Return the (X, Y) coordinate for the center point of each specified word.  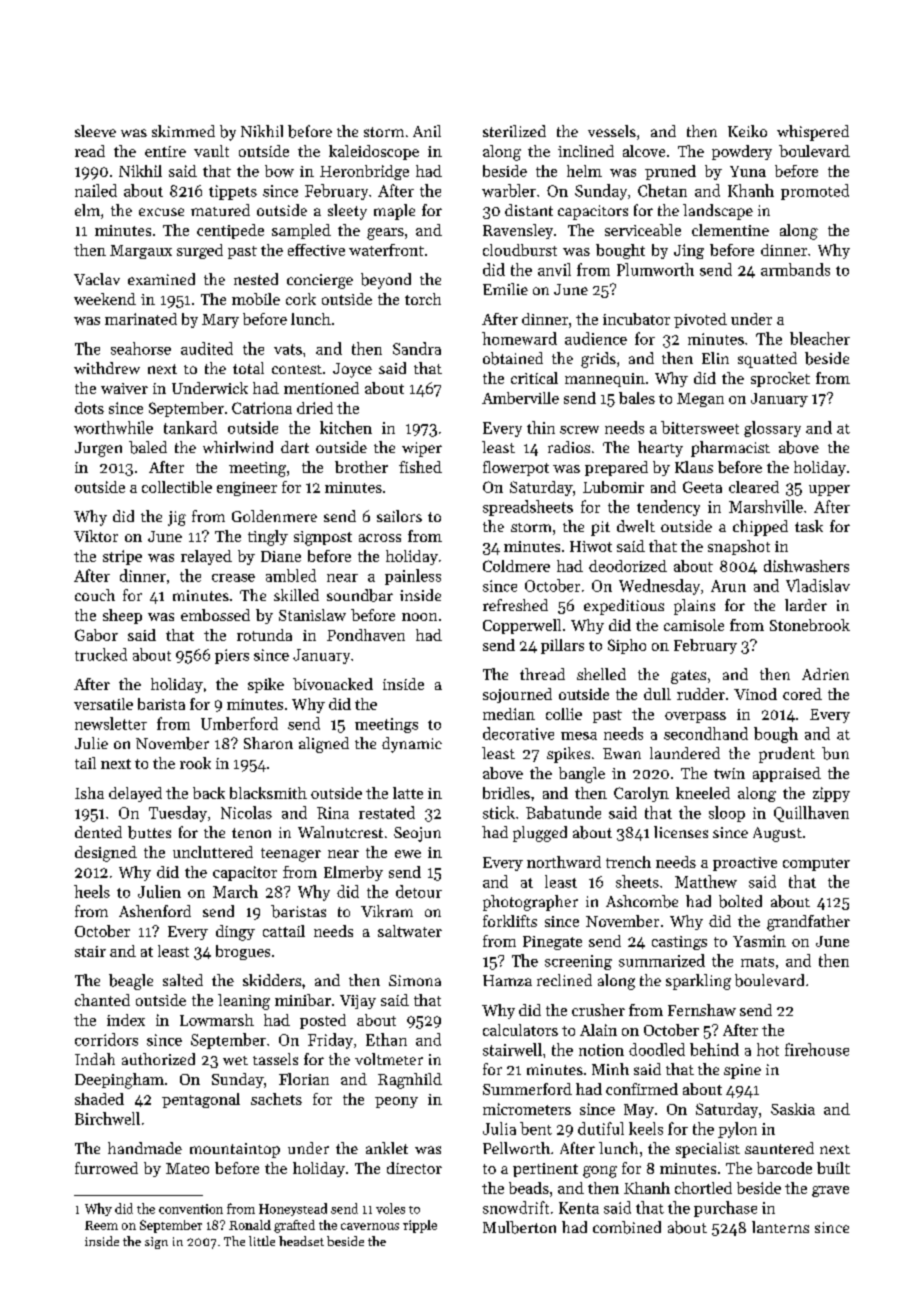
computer (816, 864)
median (509, 714)
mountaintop (235, 1150)
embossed (215, 615)
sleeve (95, 131)
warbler (509, 190)
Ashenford (155, 911)
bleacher (820, 338)
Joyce (352, 370)
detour (419, 891)
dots (89, 408)
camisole (694, 625)
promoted (815, 192)
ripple (420, 1226)
